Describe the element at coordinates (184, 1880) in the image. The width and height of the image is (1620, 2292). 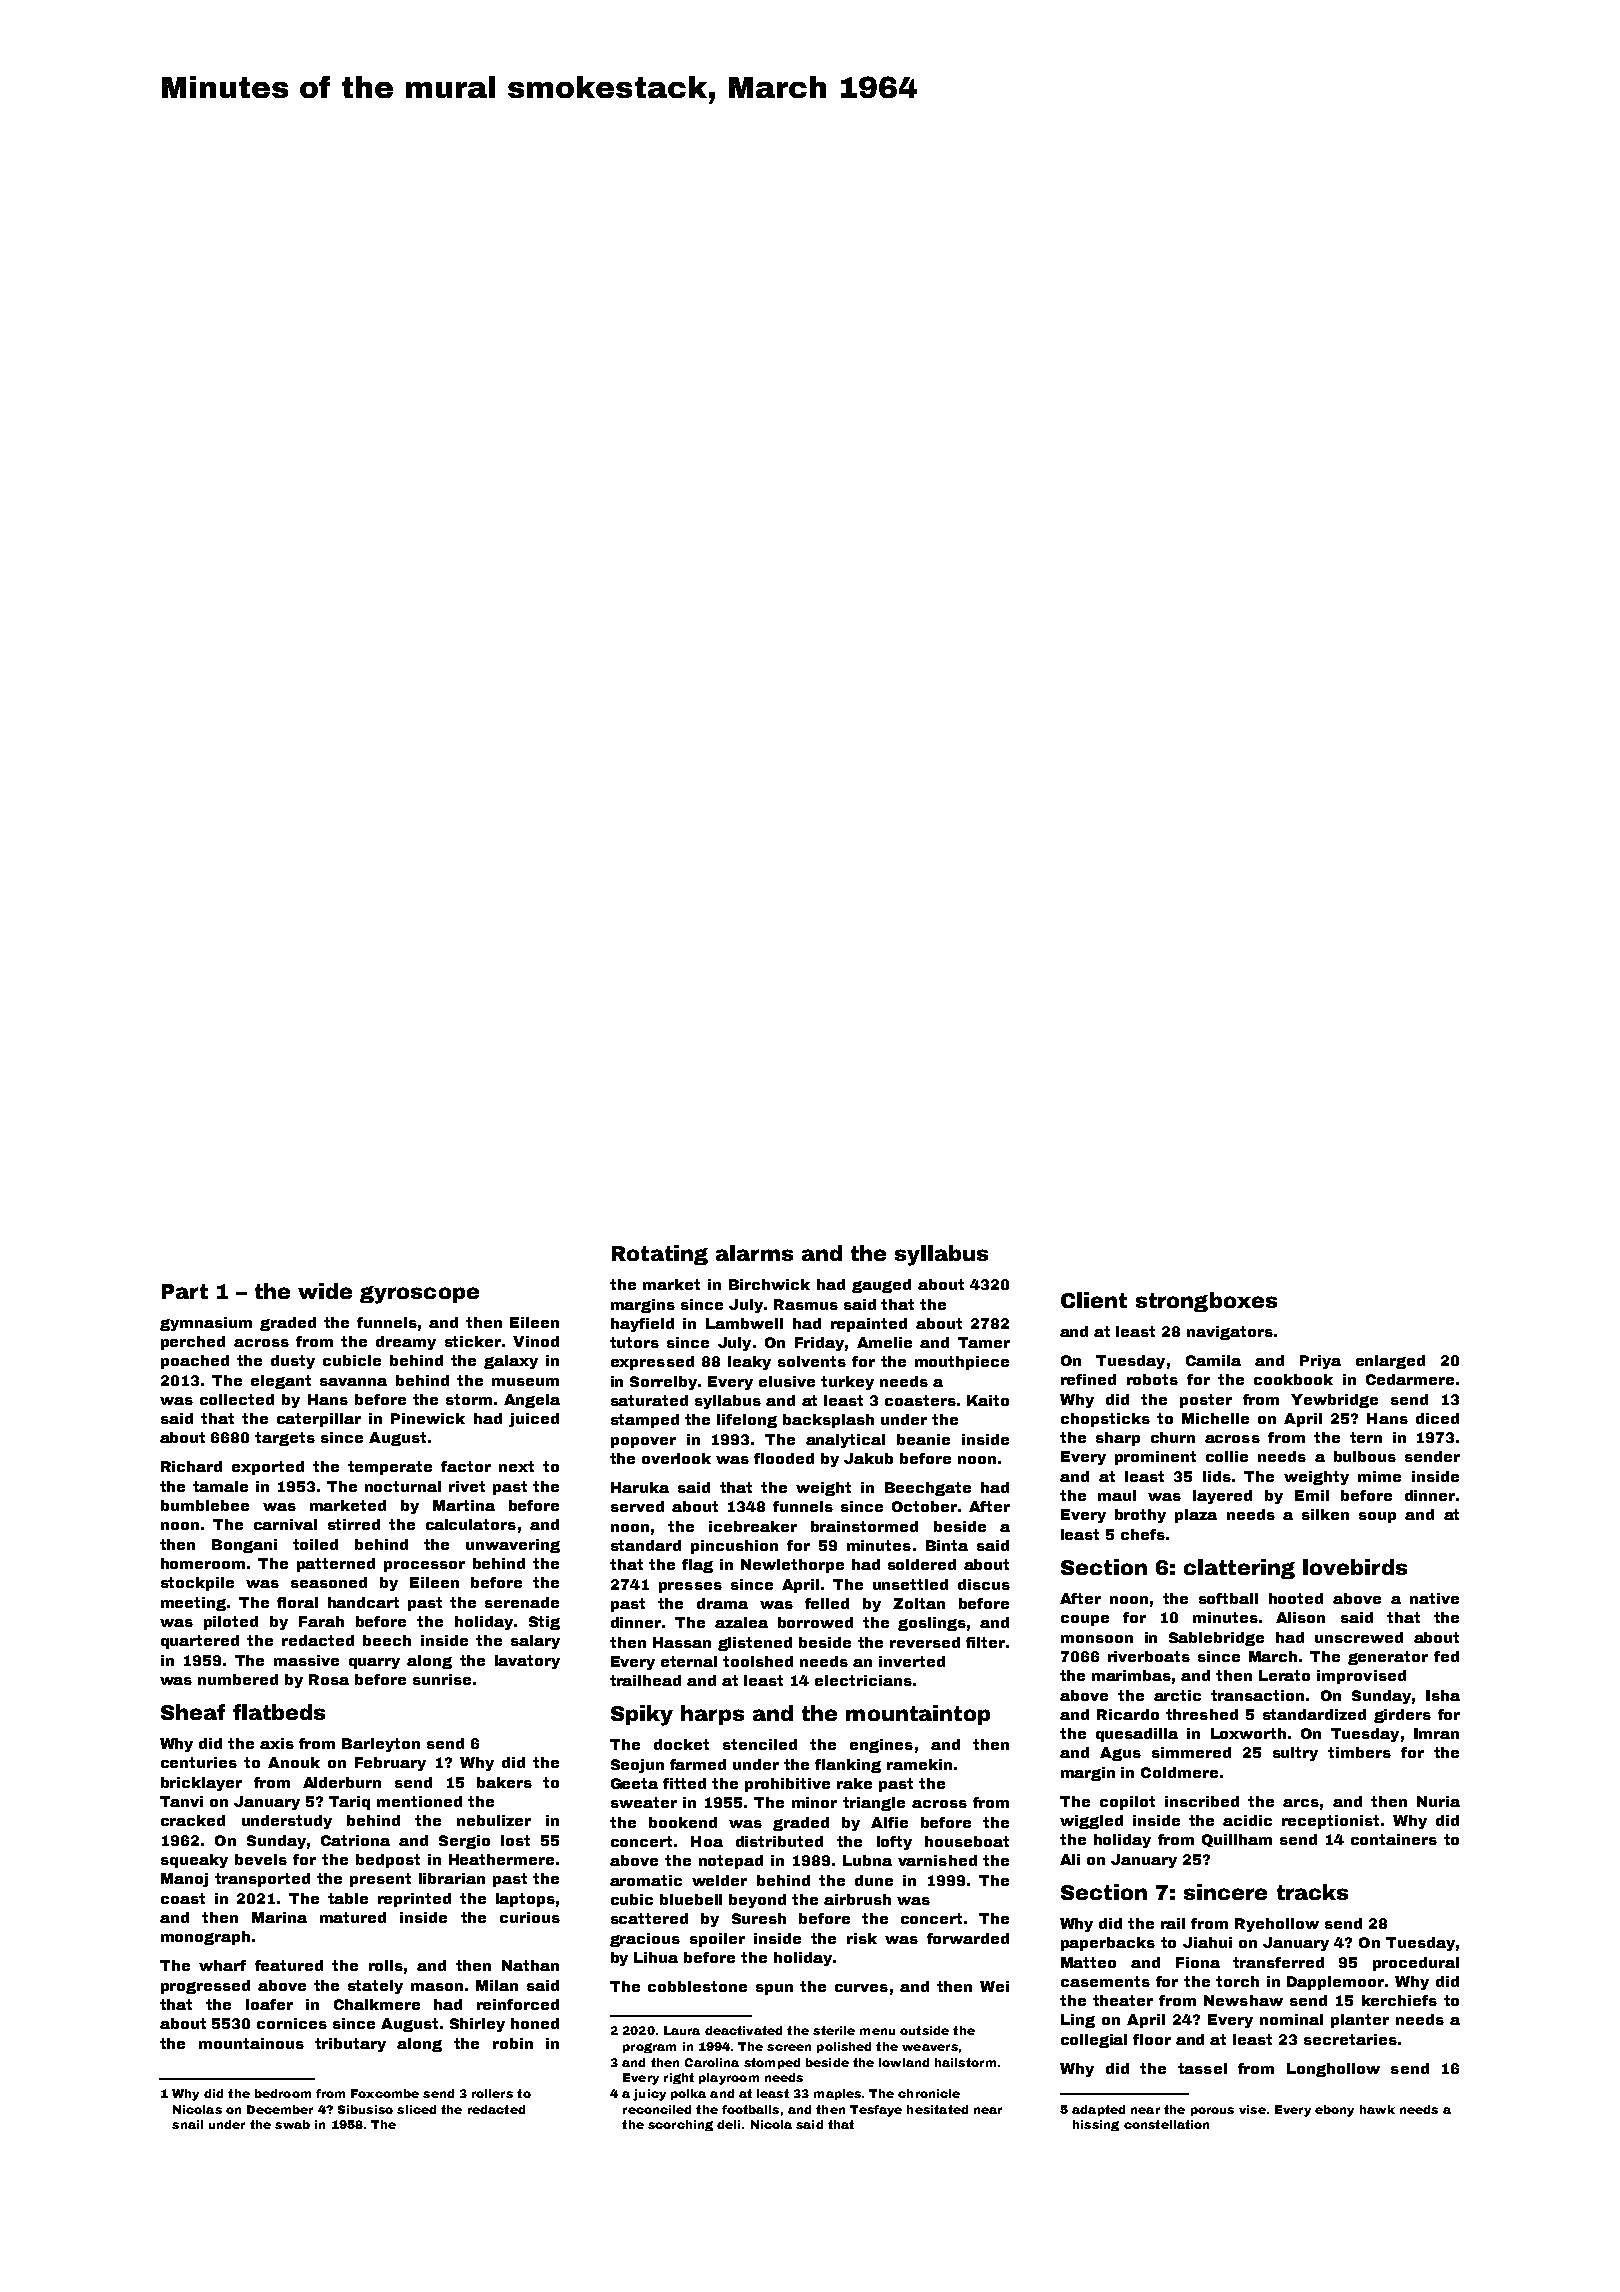
I see `Manoj` at that location.
